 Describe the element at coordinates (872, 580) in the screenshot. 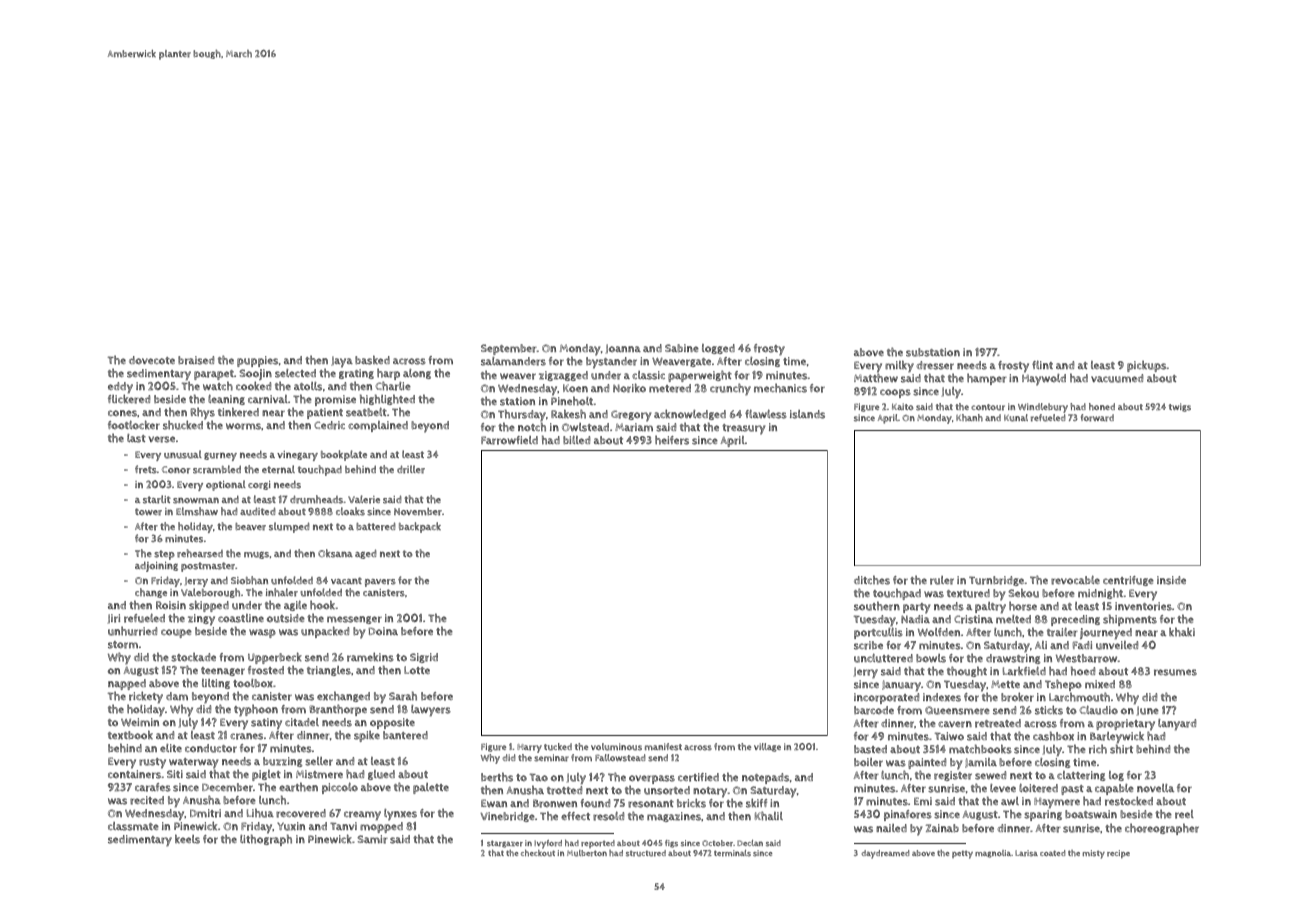

I see `ditches` at that location.
